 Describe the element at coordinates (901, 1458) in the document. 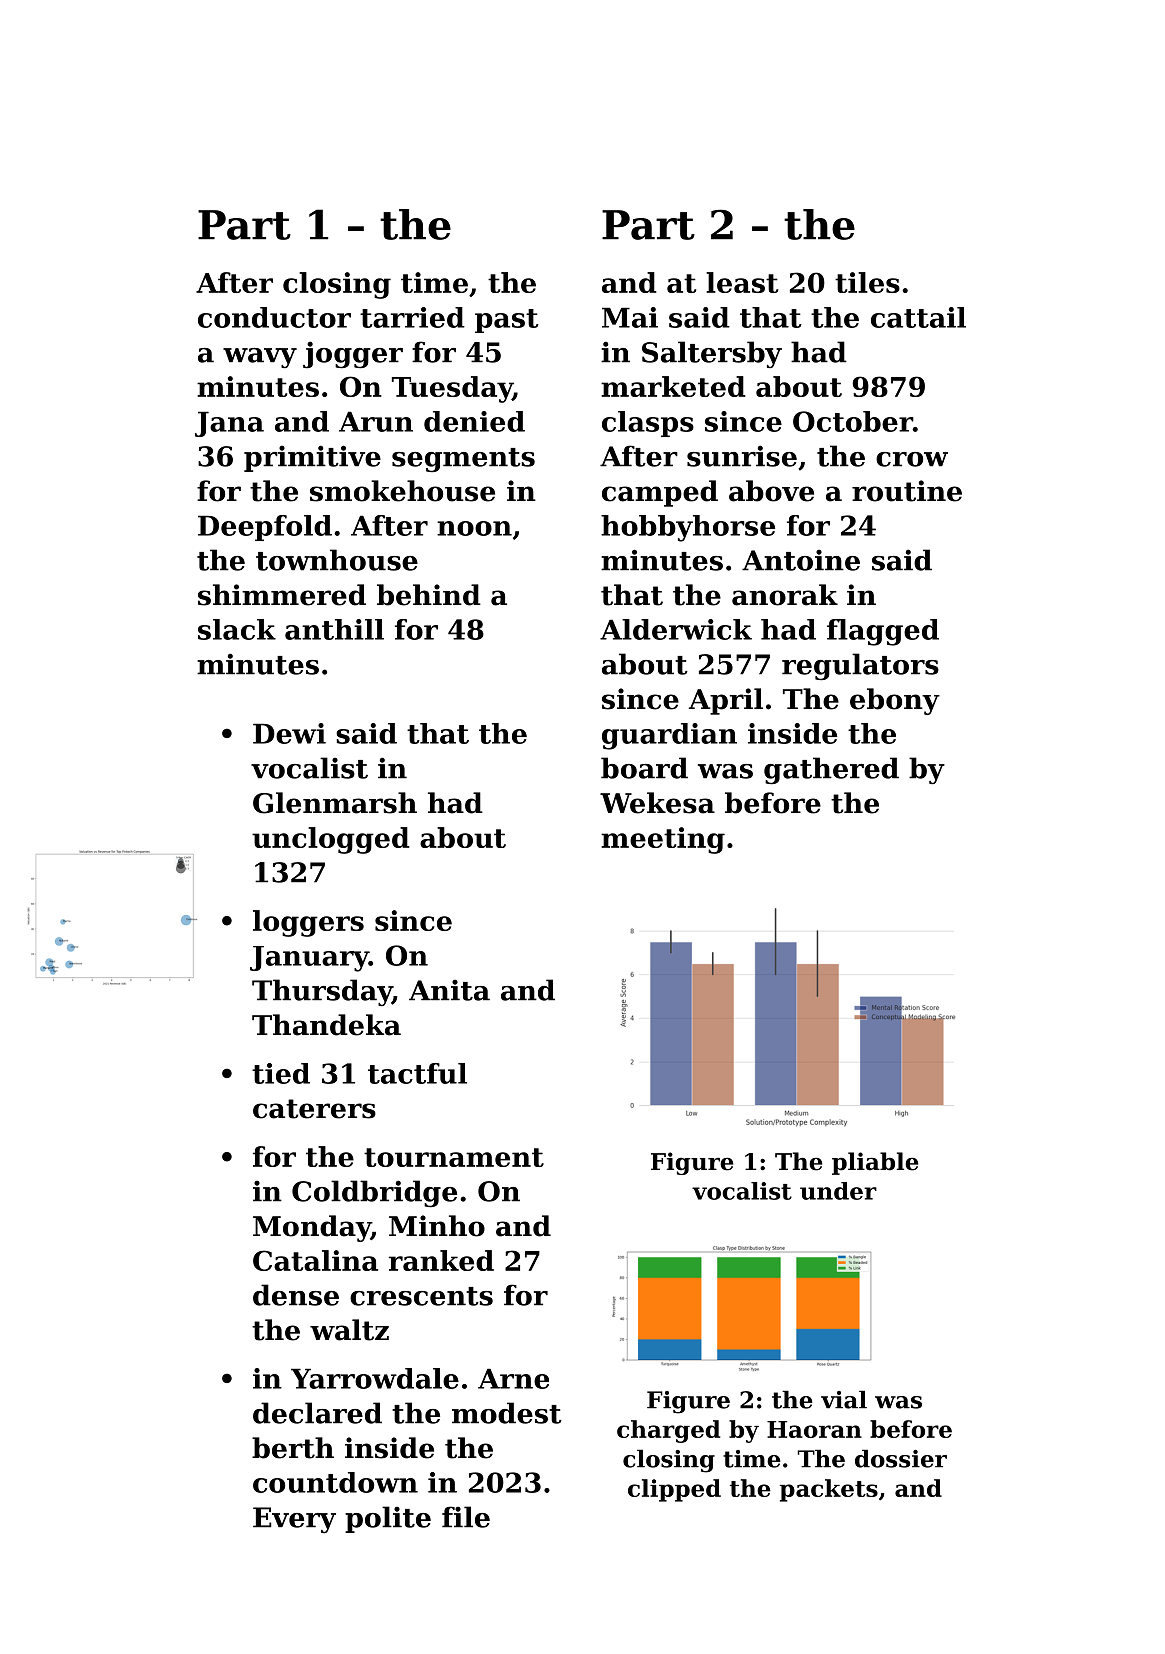

I see `dossier` at that location.
